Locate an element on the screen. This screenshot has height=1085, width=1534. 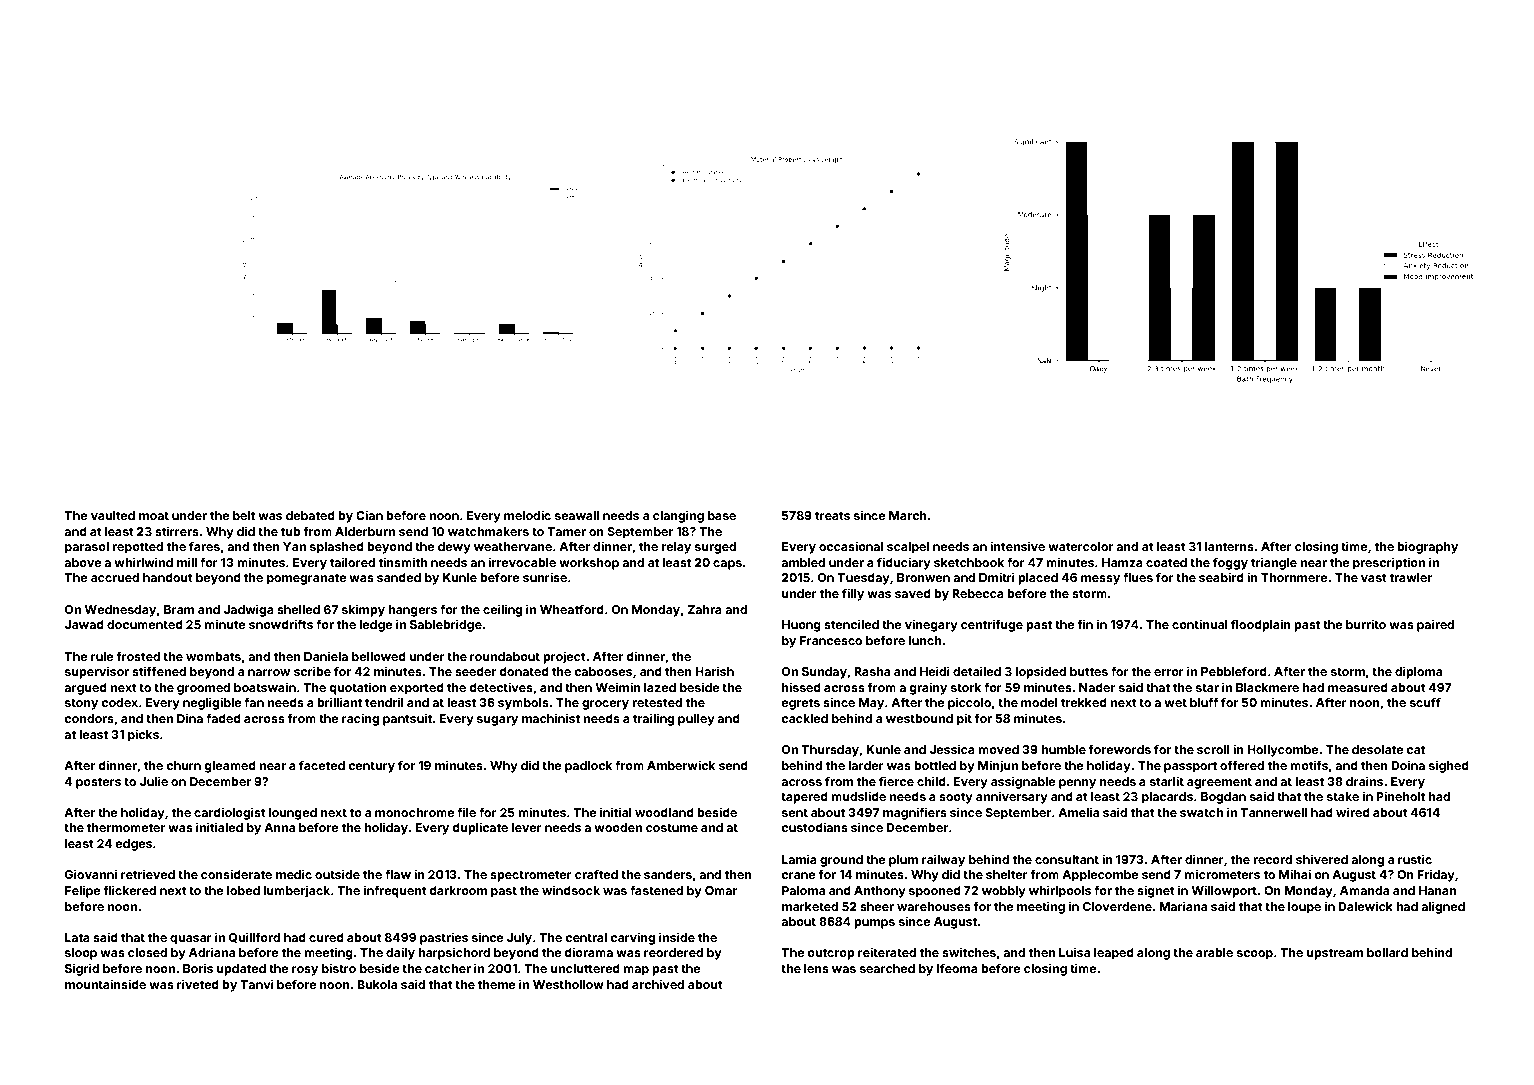
moat is located at coordinates (154, 515).
